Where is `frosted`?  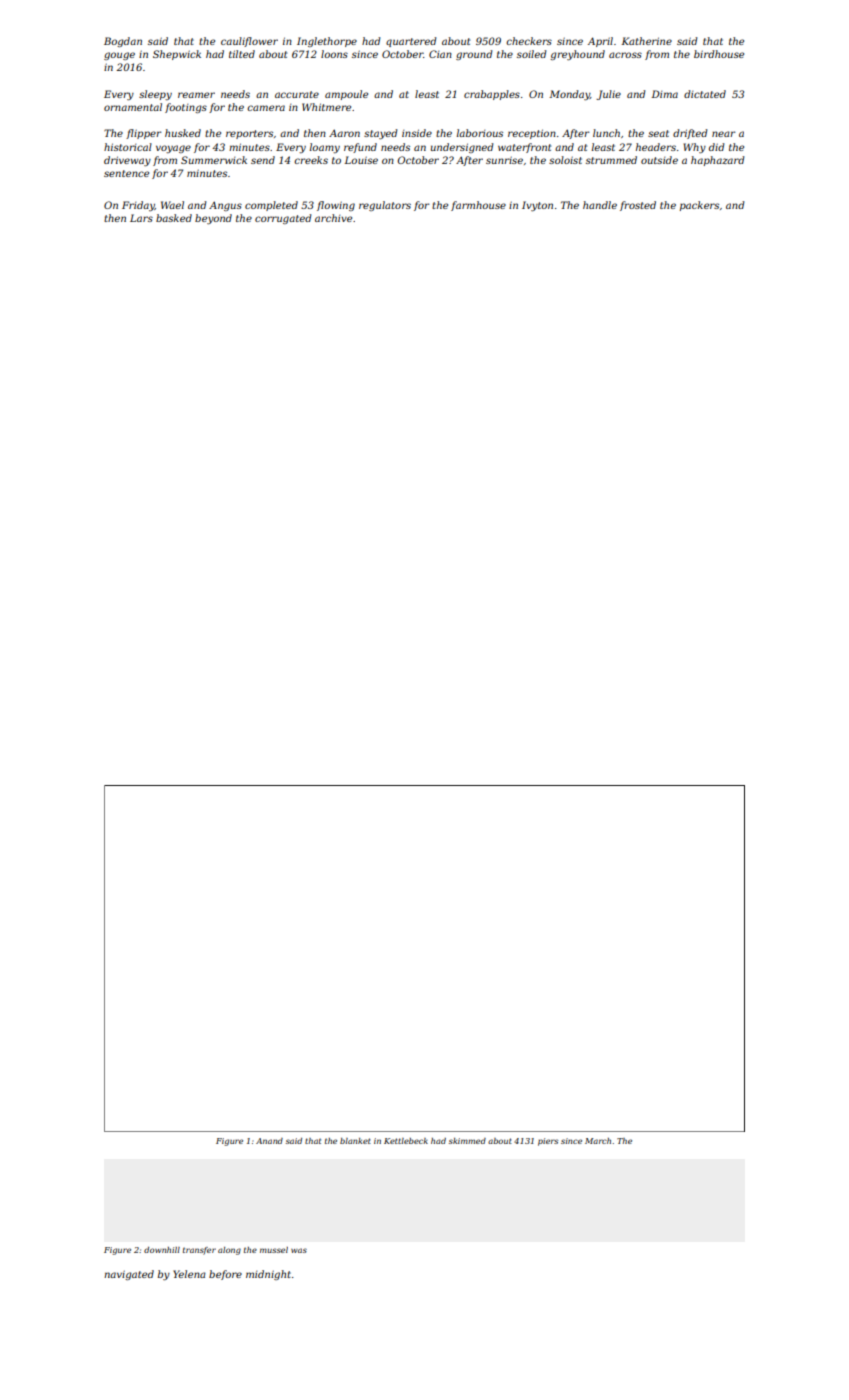
frosted is located at coordinates (638, 206).
